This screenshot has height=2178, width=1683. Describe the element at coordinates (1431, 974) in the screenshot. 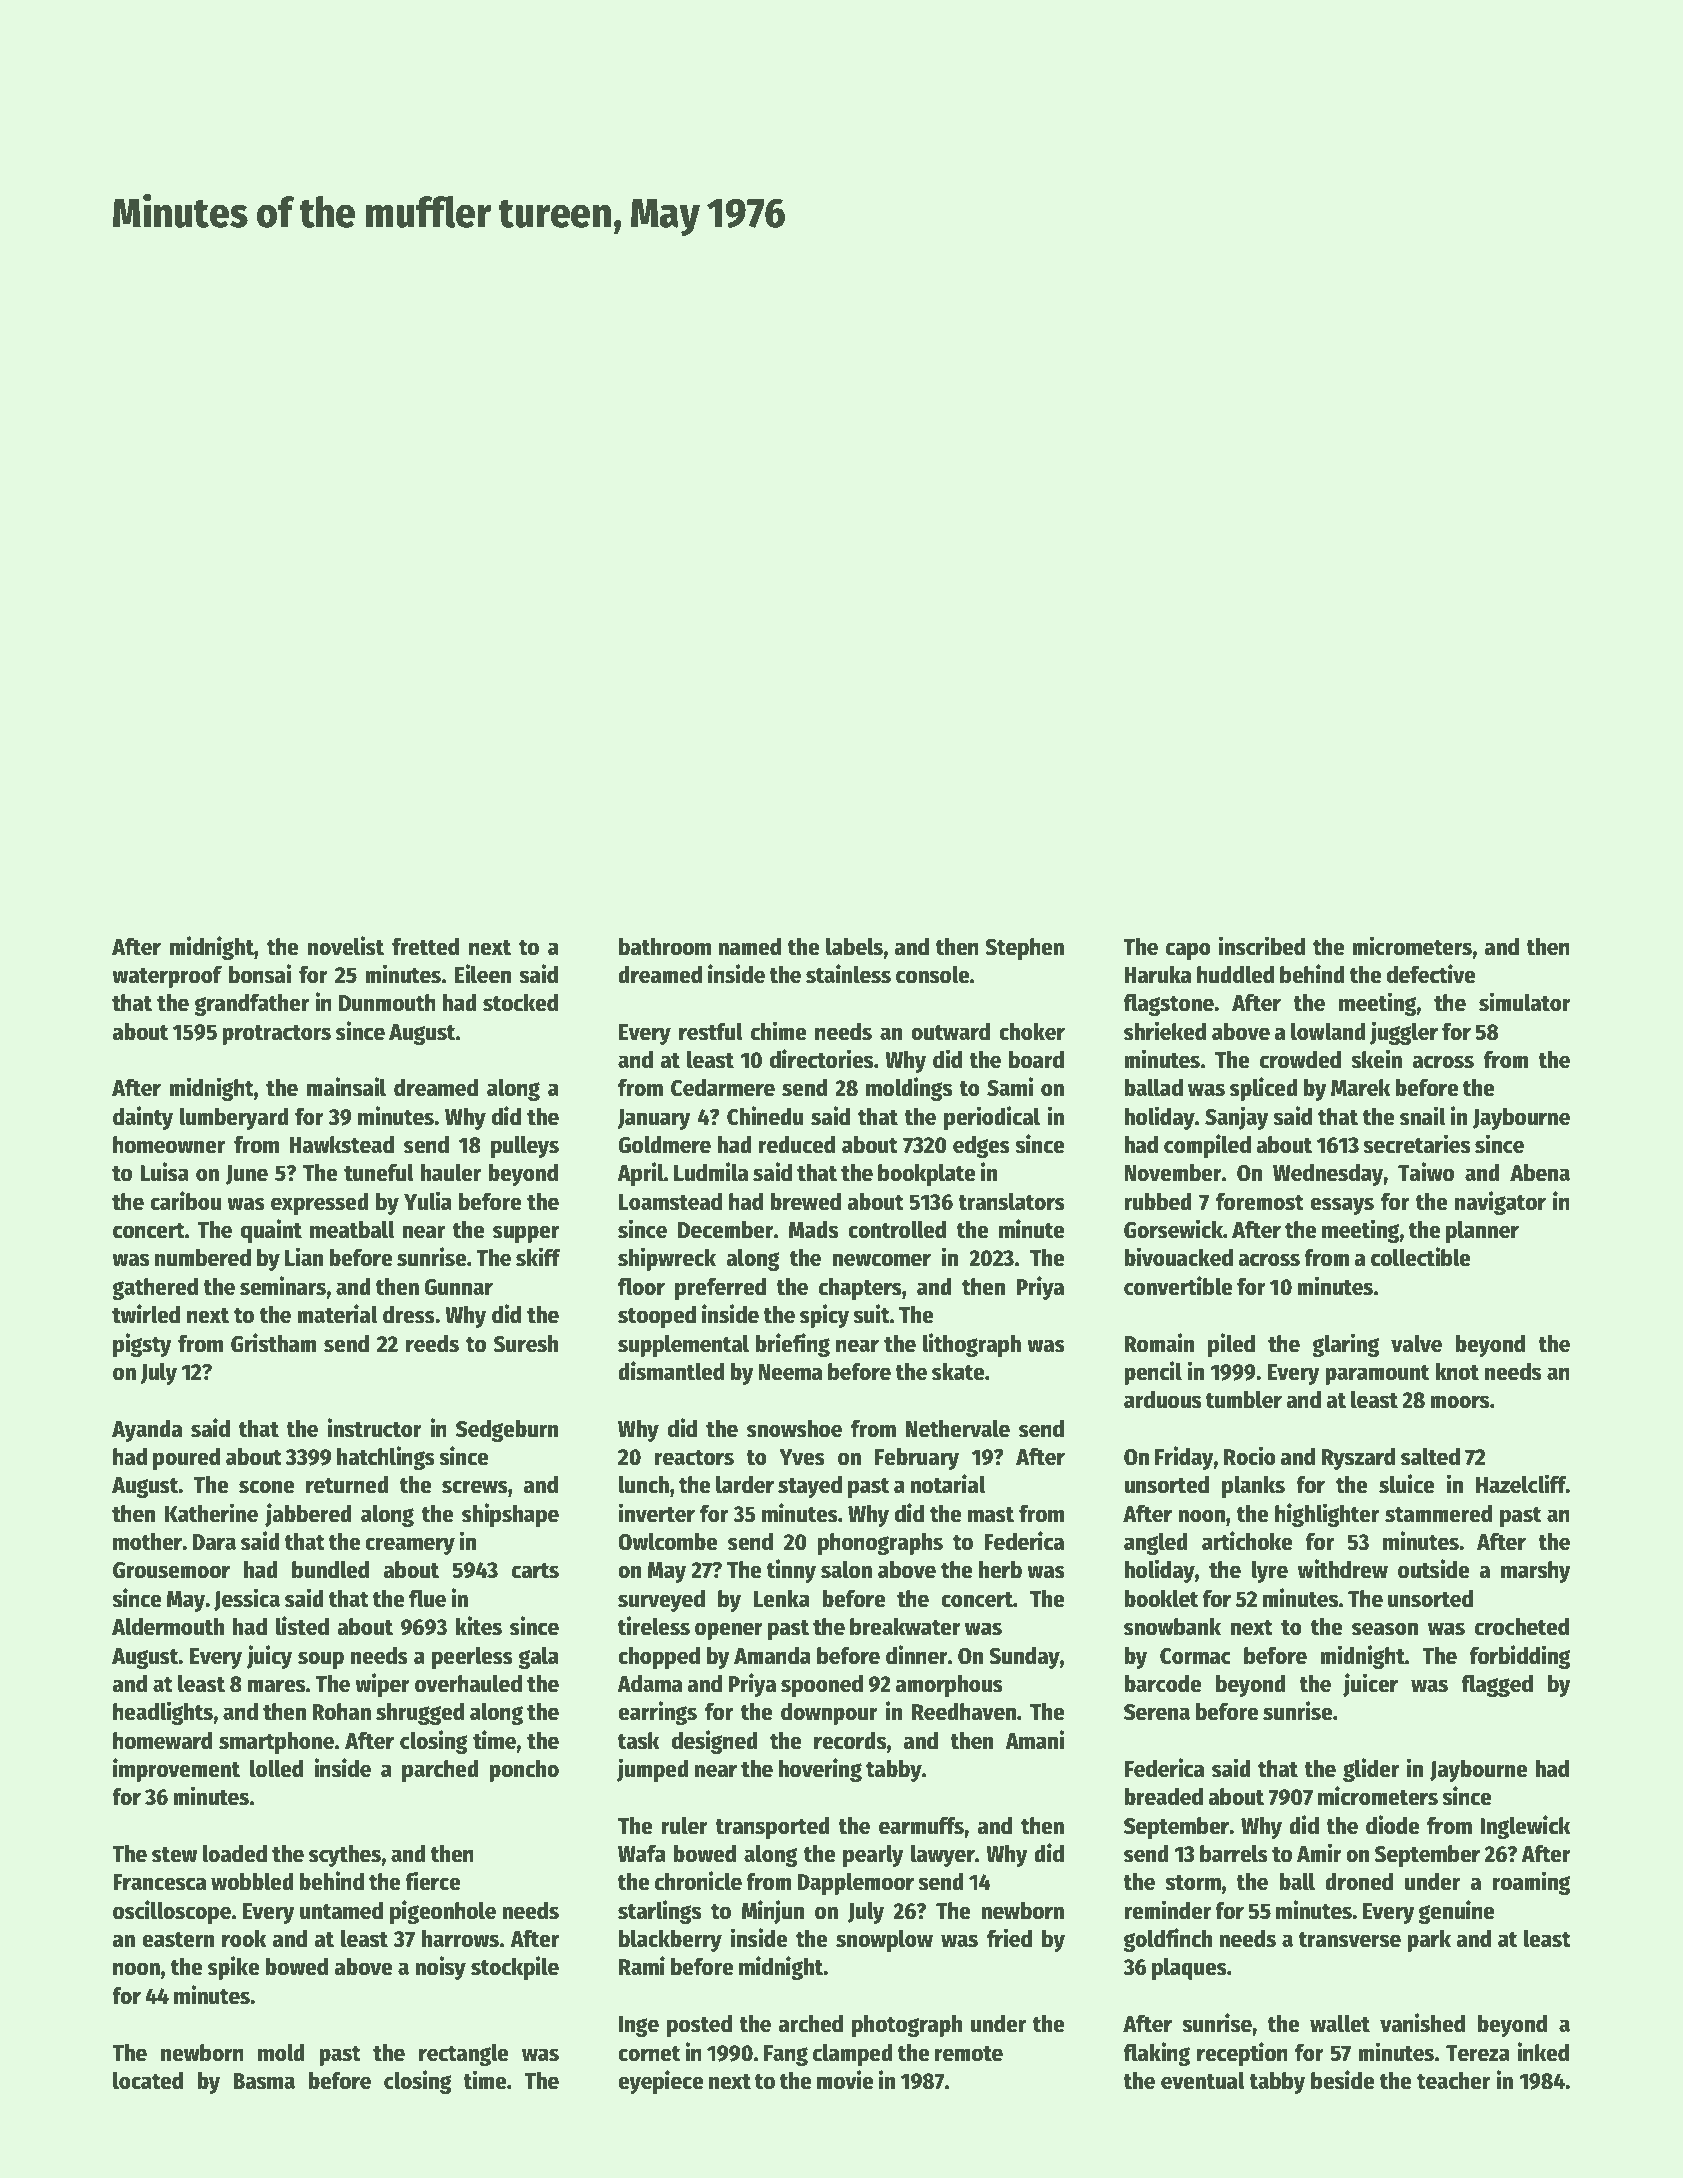

I see `defective` at that location.
